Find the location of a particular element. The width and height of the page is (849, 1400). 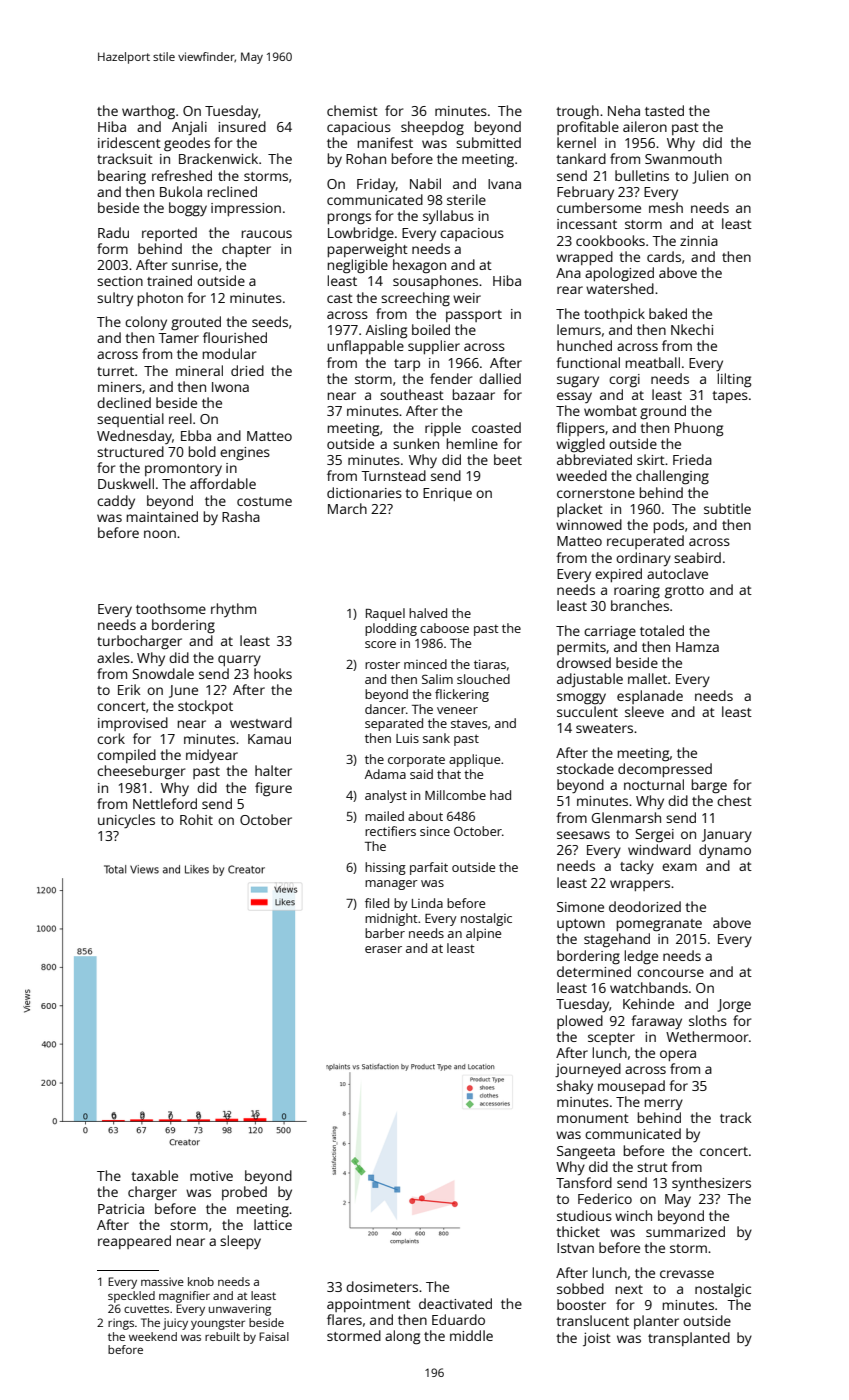

Ebba is located at coordinates (196, 435).
